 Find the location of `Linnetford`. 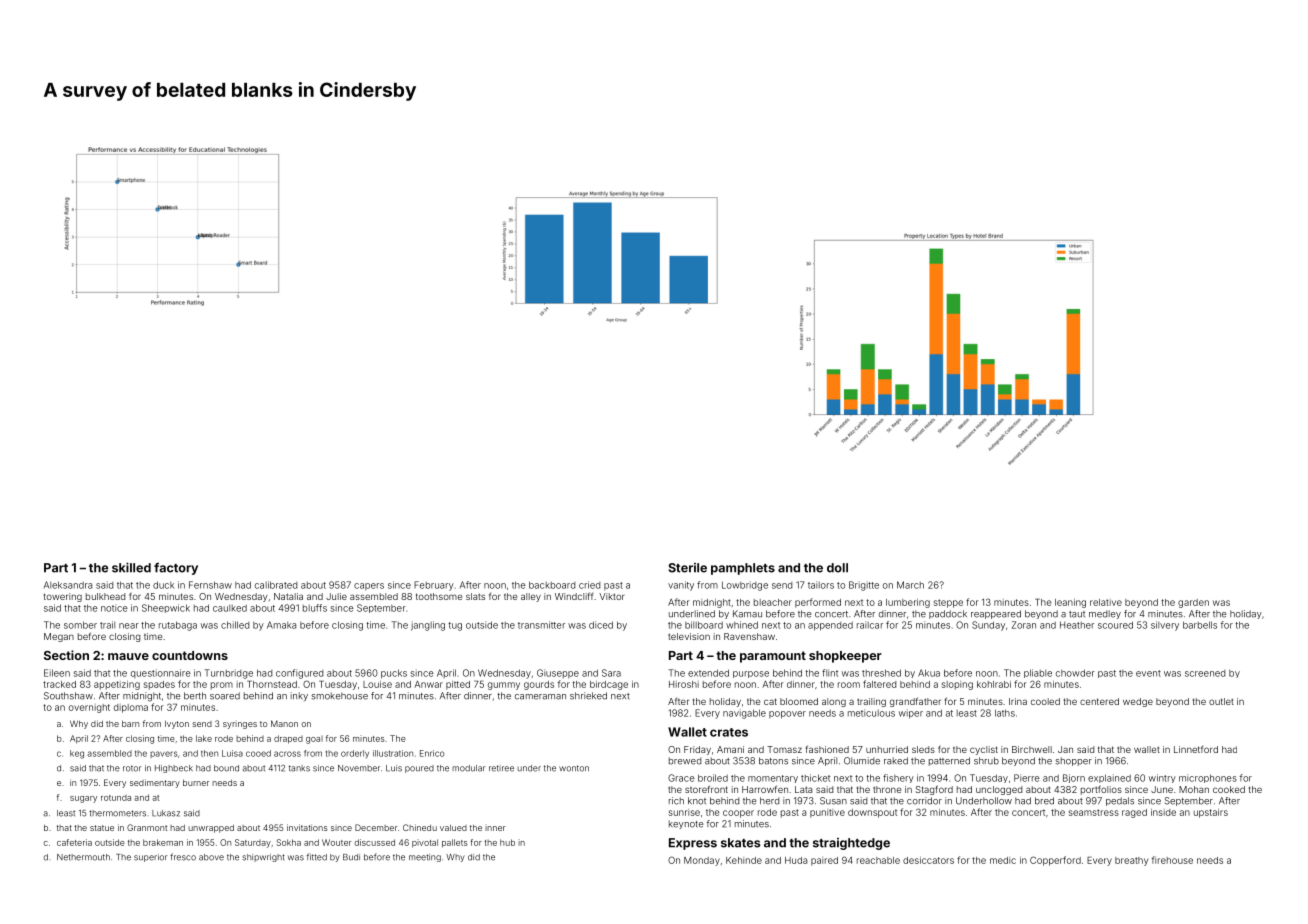

Linnetford is located at coordinates (1196, 749).
